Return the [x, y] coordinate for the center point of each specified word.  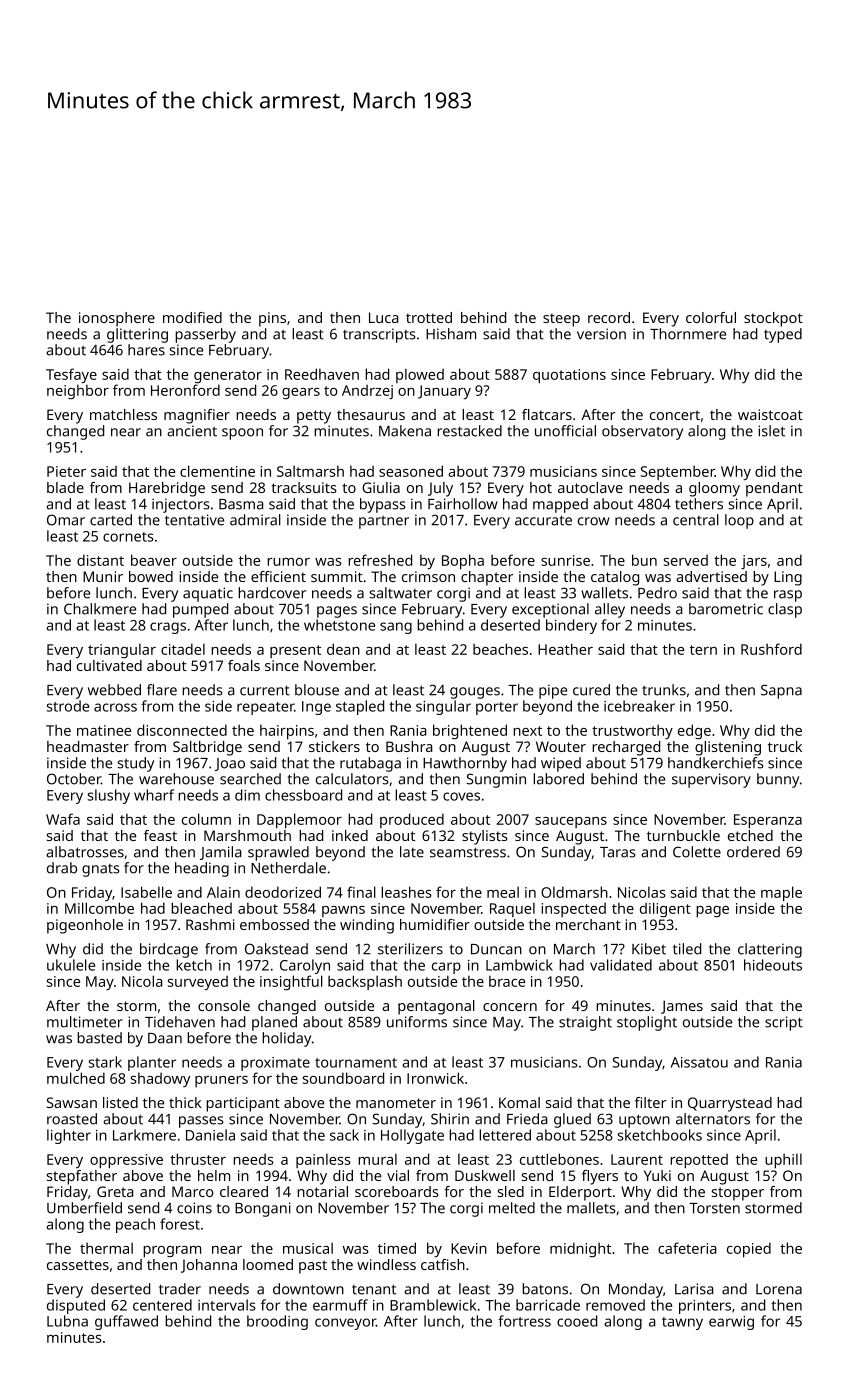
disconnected [182, 730]
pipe [553, 691]
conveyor [345, 1324]
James [682, 1007]
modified [192, 317]
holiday [286, 1039]
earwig [731, 1323]
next [527, 731]
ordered [753, 852]
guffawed [126, 1322]
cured [591, 690]
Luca [383, 317]
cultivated [109, 665]
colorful [711, 317]
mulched [76, 1078]
